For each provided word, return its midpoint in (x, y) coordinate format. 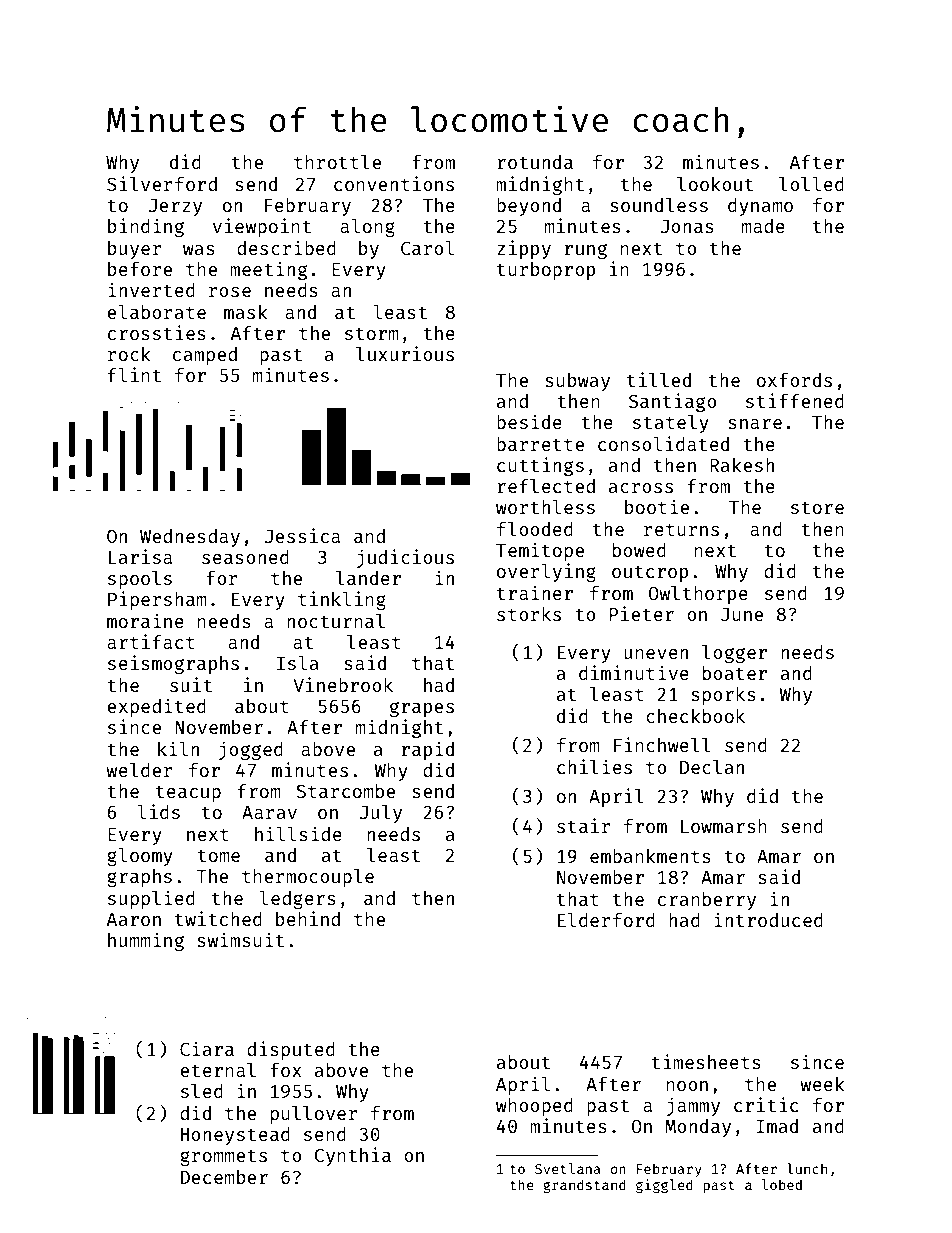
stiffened (795, 400)
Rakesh (742, 465)
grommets (223, 1158)
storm (372, 333)
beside (529, 421)
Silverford (162, 183)
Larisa (140, 556)
